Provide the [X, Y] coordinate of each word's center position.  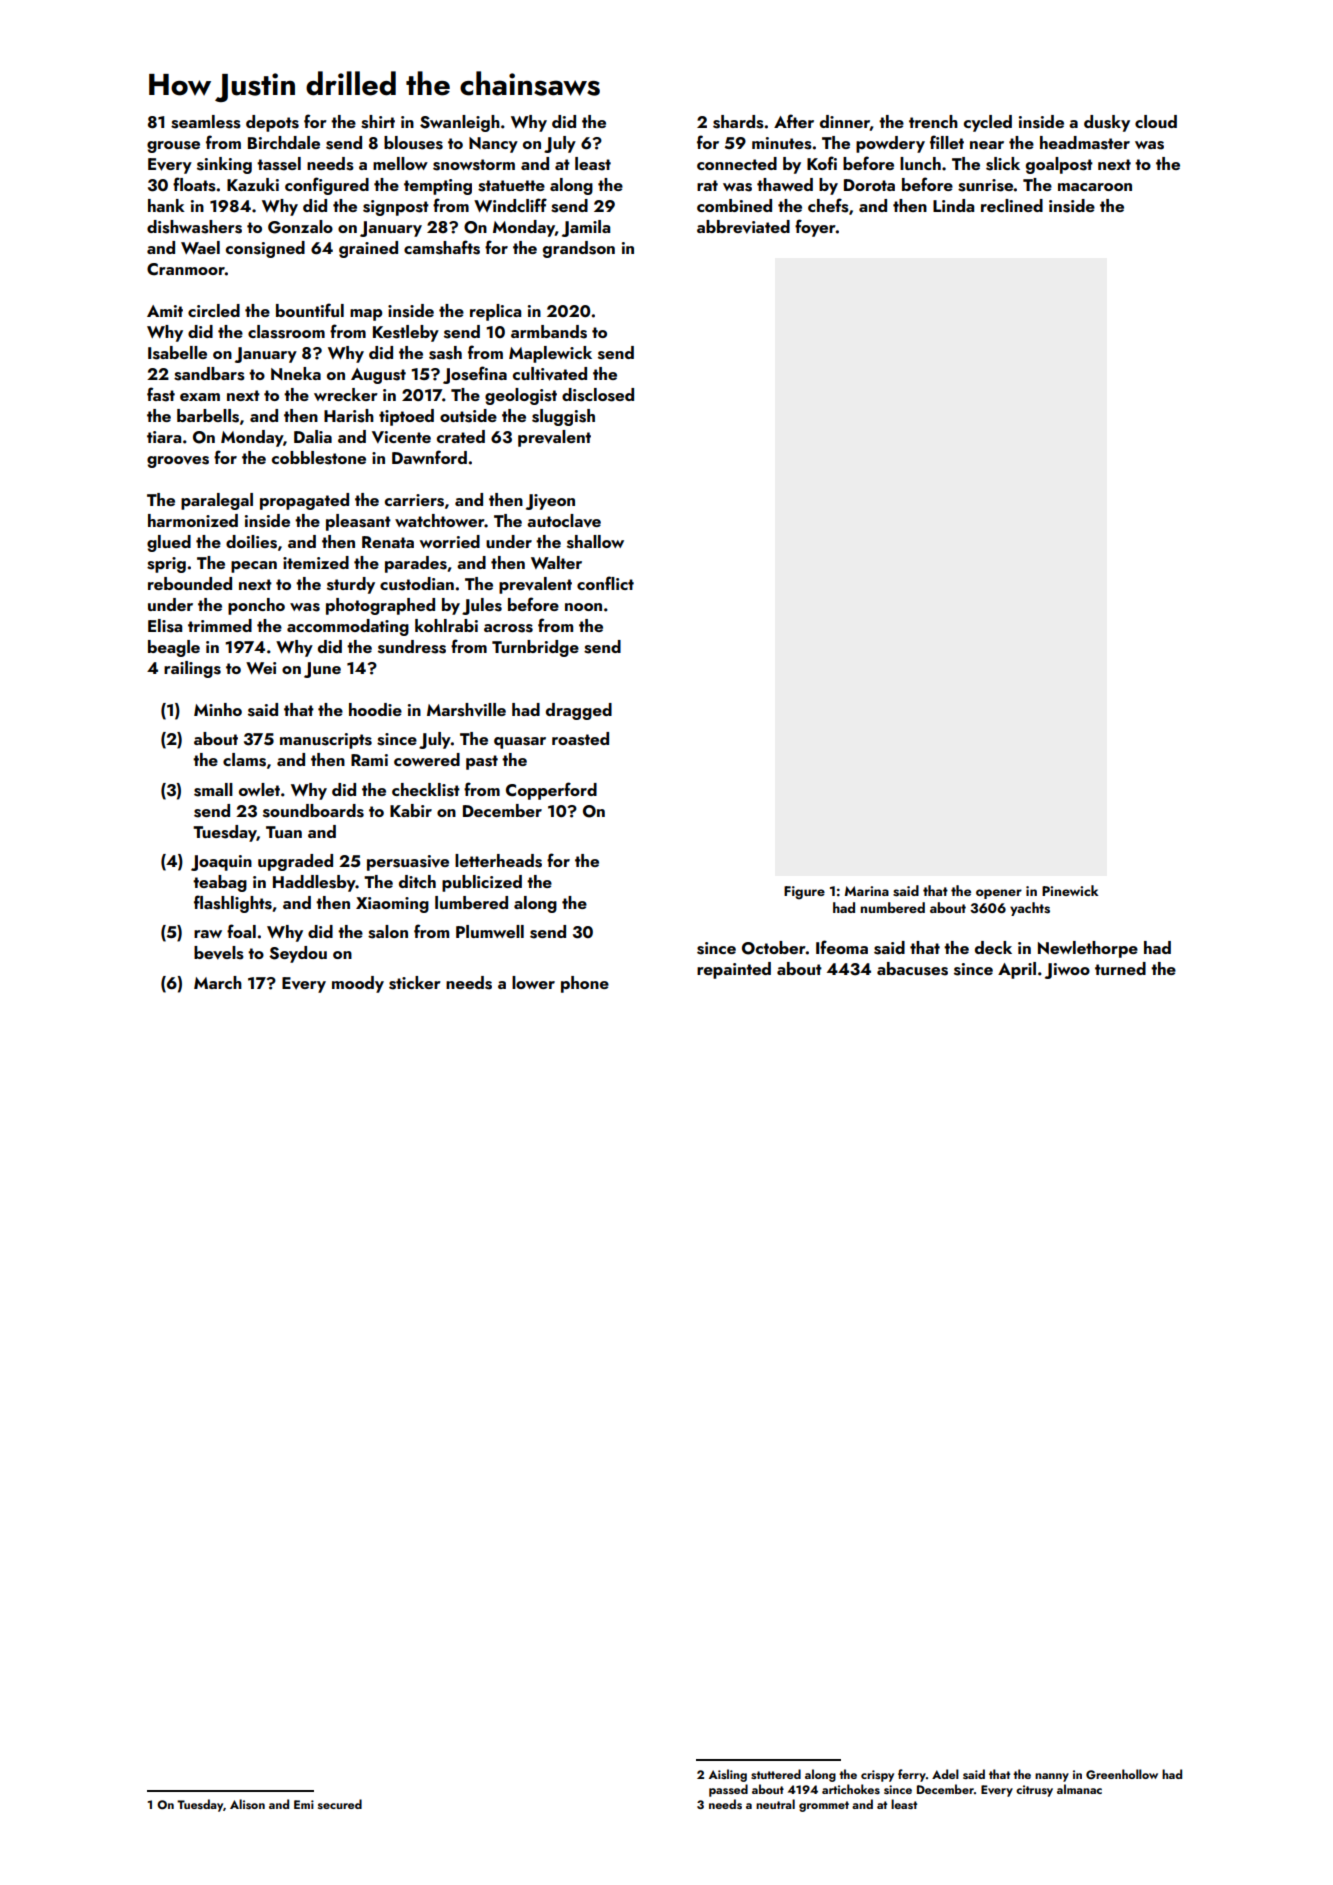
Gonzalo [300, 227]
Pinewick [1070, 890]
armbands [549, 332]
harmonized [193, 520]
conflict [605, 583]
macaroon [1095, 187]
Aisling [728, 1775]
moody [358, 984]
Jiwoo [1067, 971]
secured [340, 1804]
